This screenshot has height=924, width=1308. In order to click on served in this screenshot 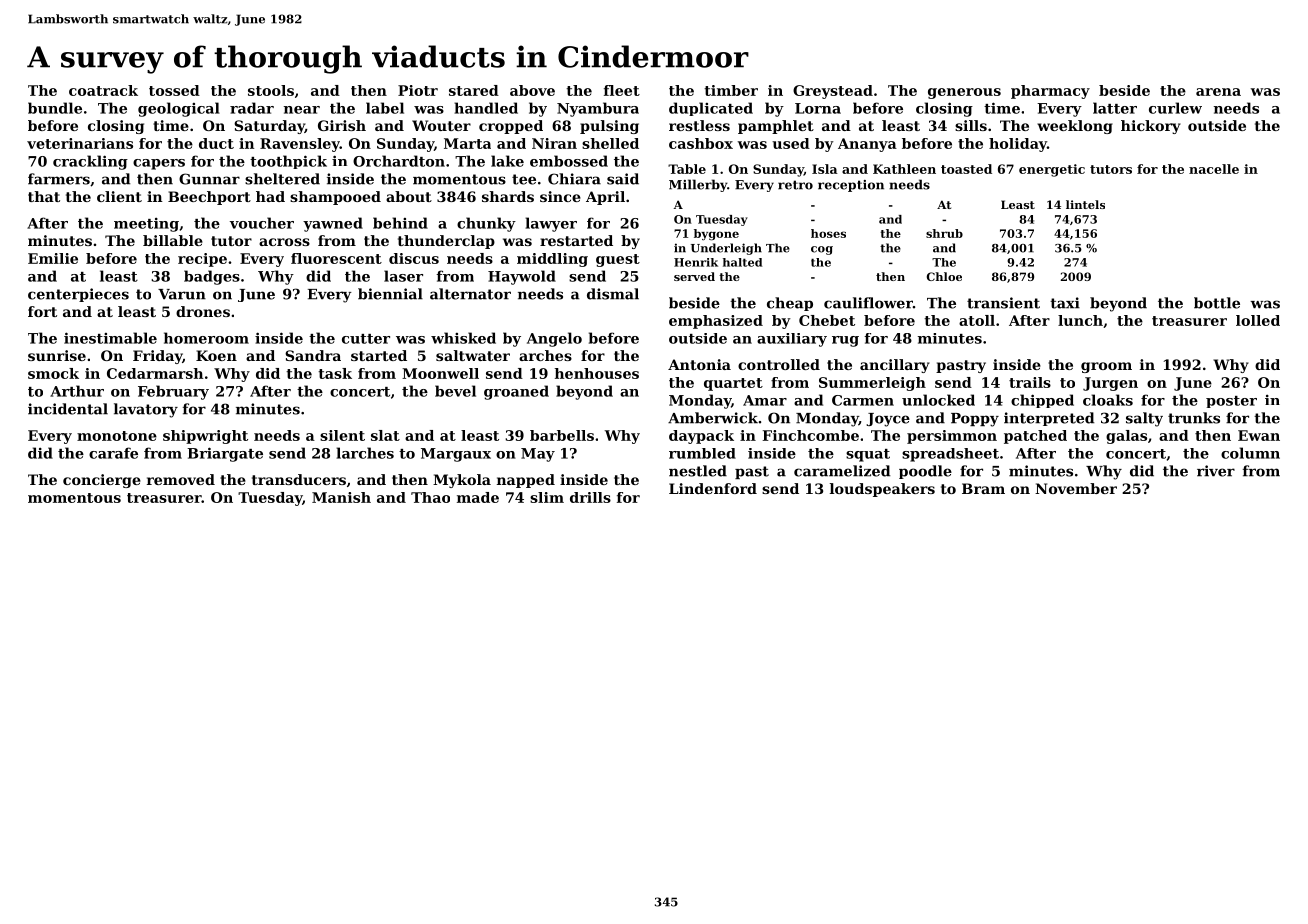, I will do `click(694, 276)`.
